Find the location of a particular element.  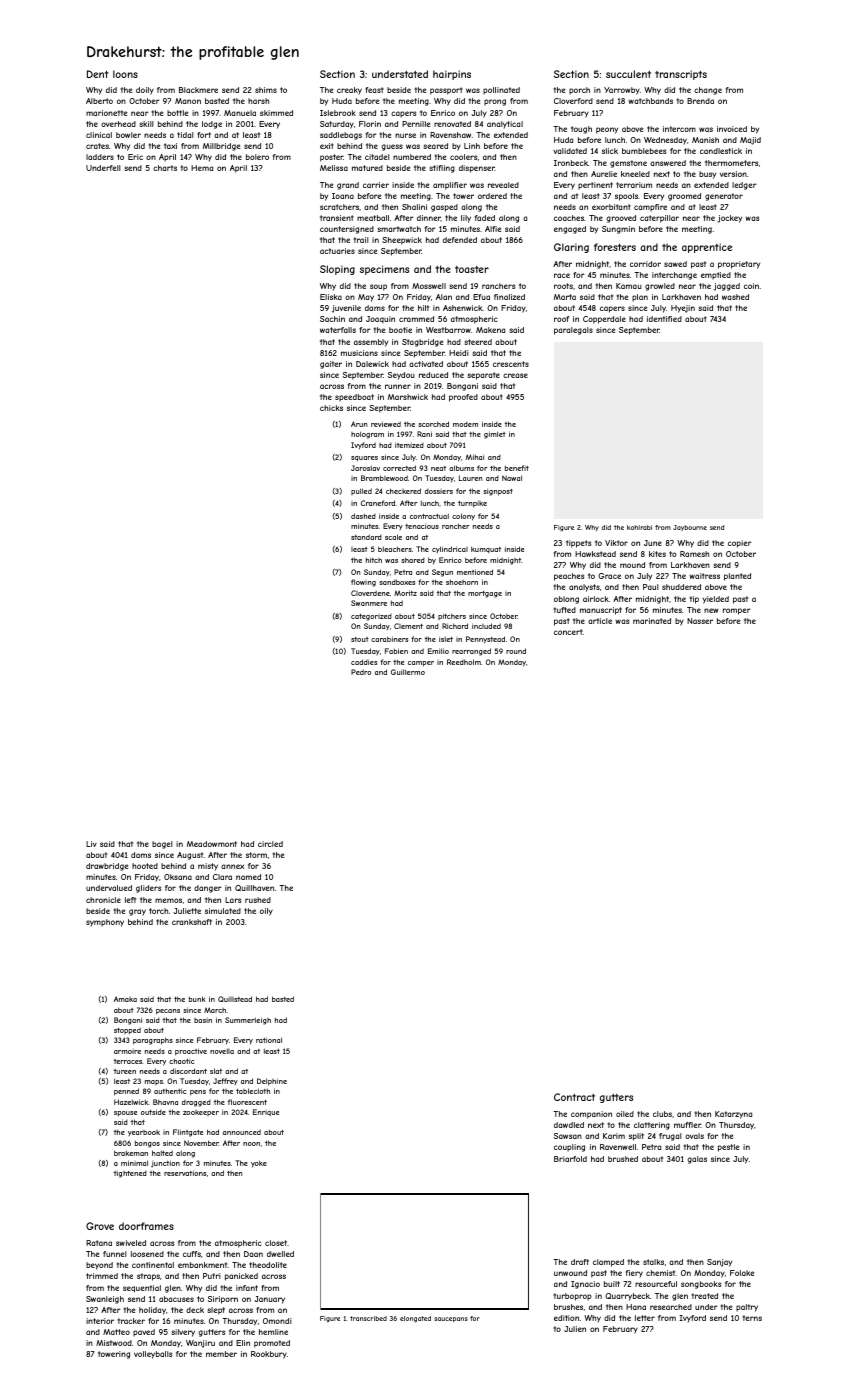

transcripts is located at coordinates (681, 75).
